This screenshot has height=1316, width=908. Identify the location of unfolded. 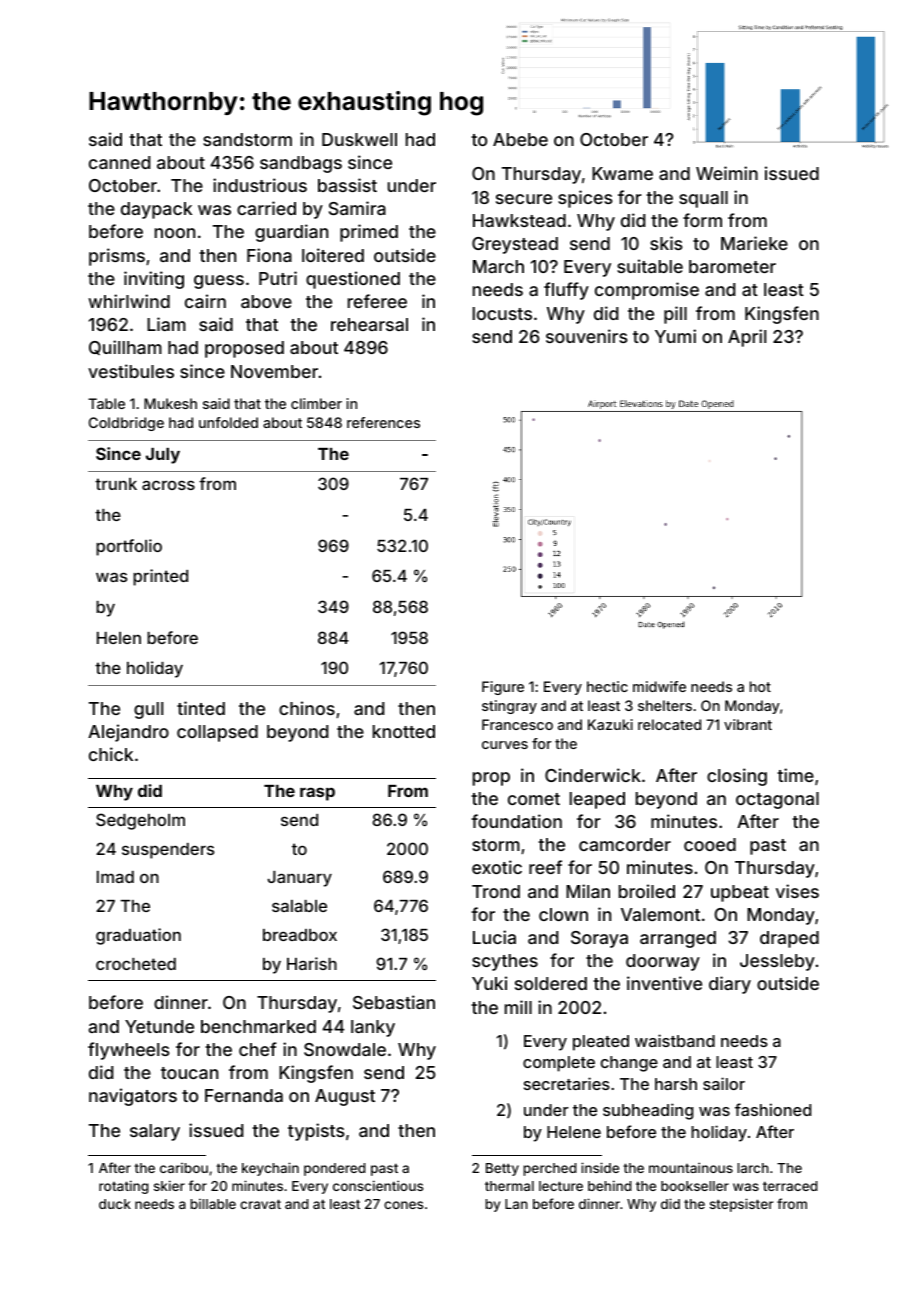
(228, 422).
